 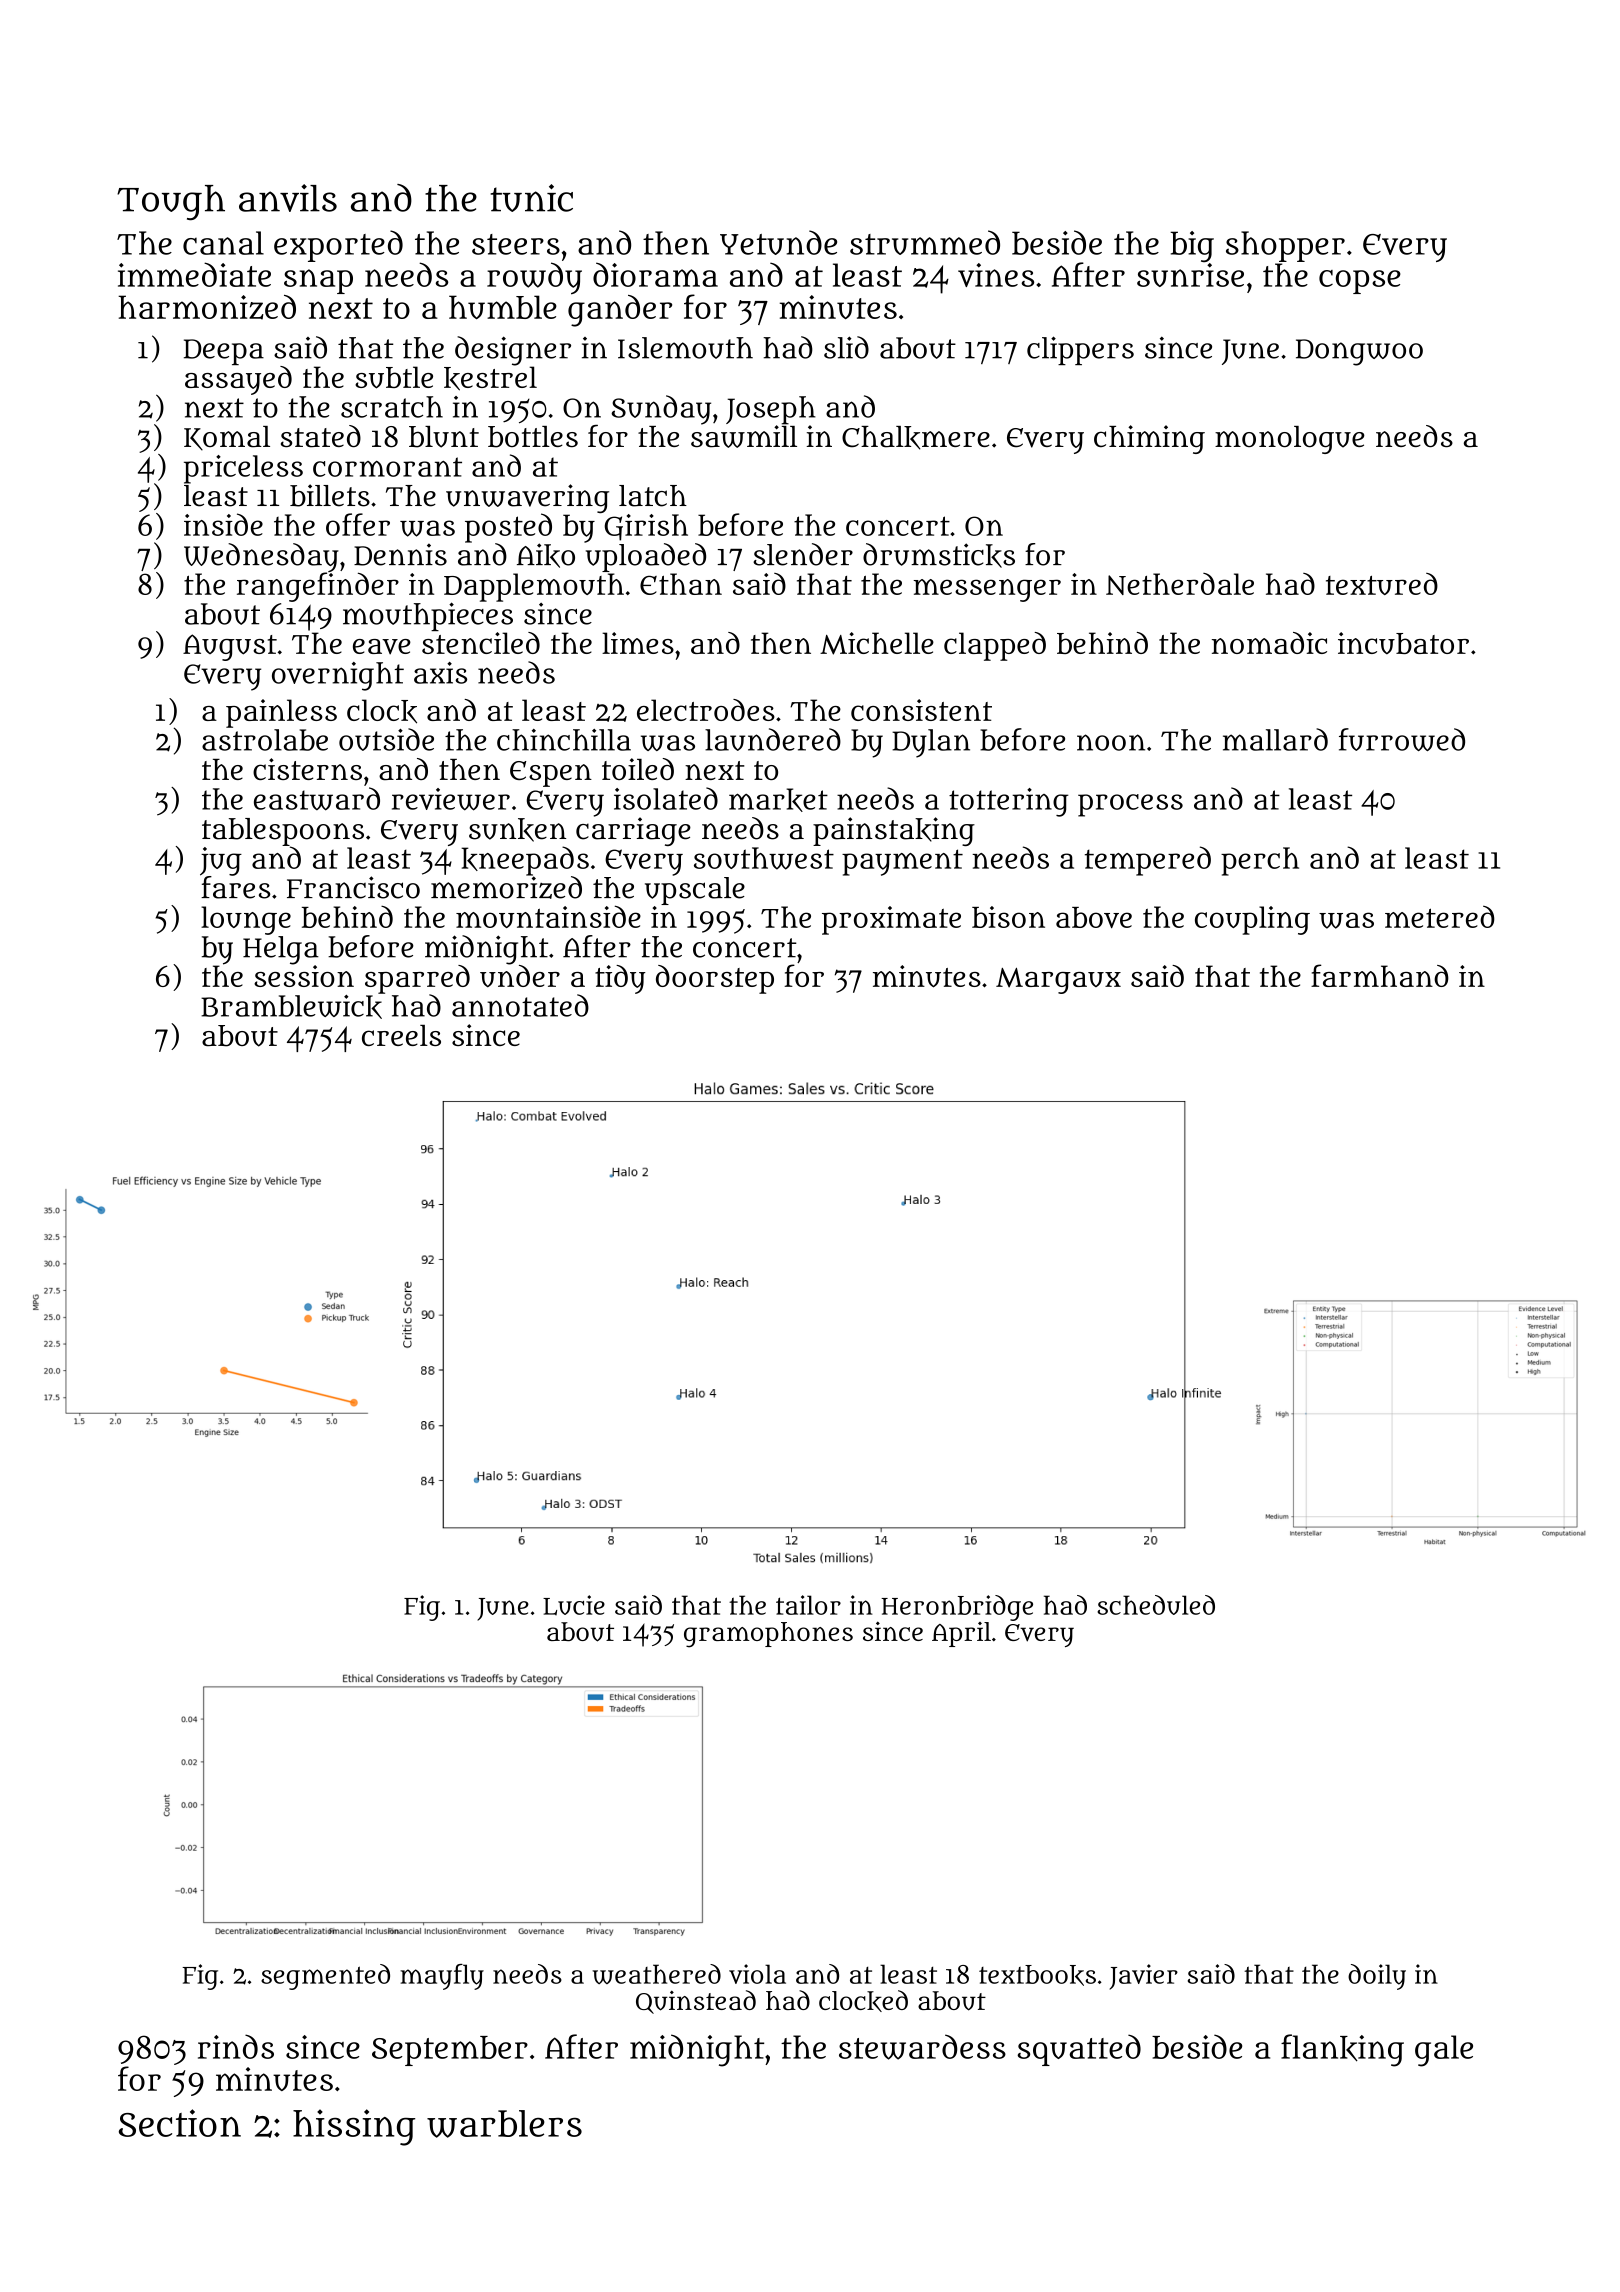 I want to click on tailor, so click(x=808, y=1605).
